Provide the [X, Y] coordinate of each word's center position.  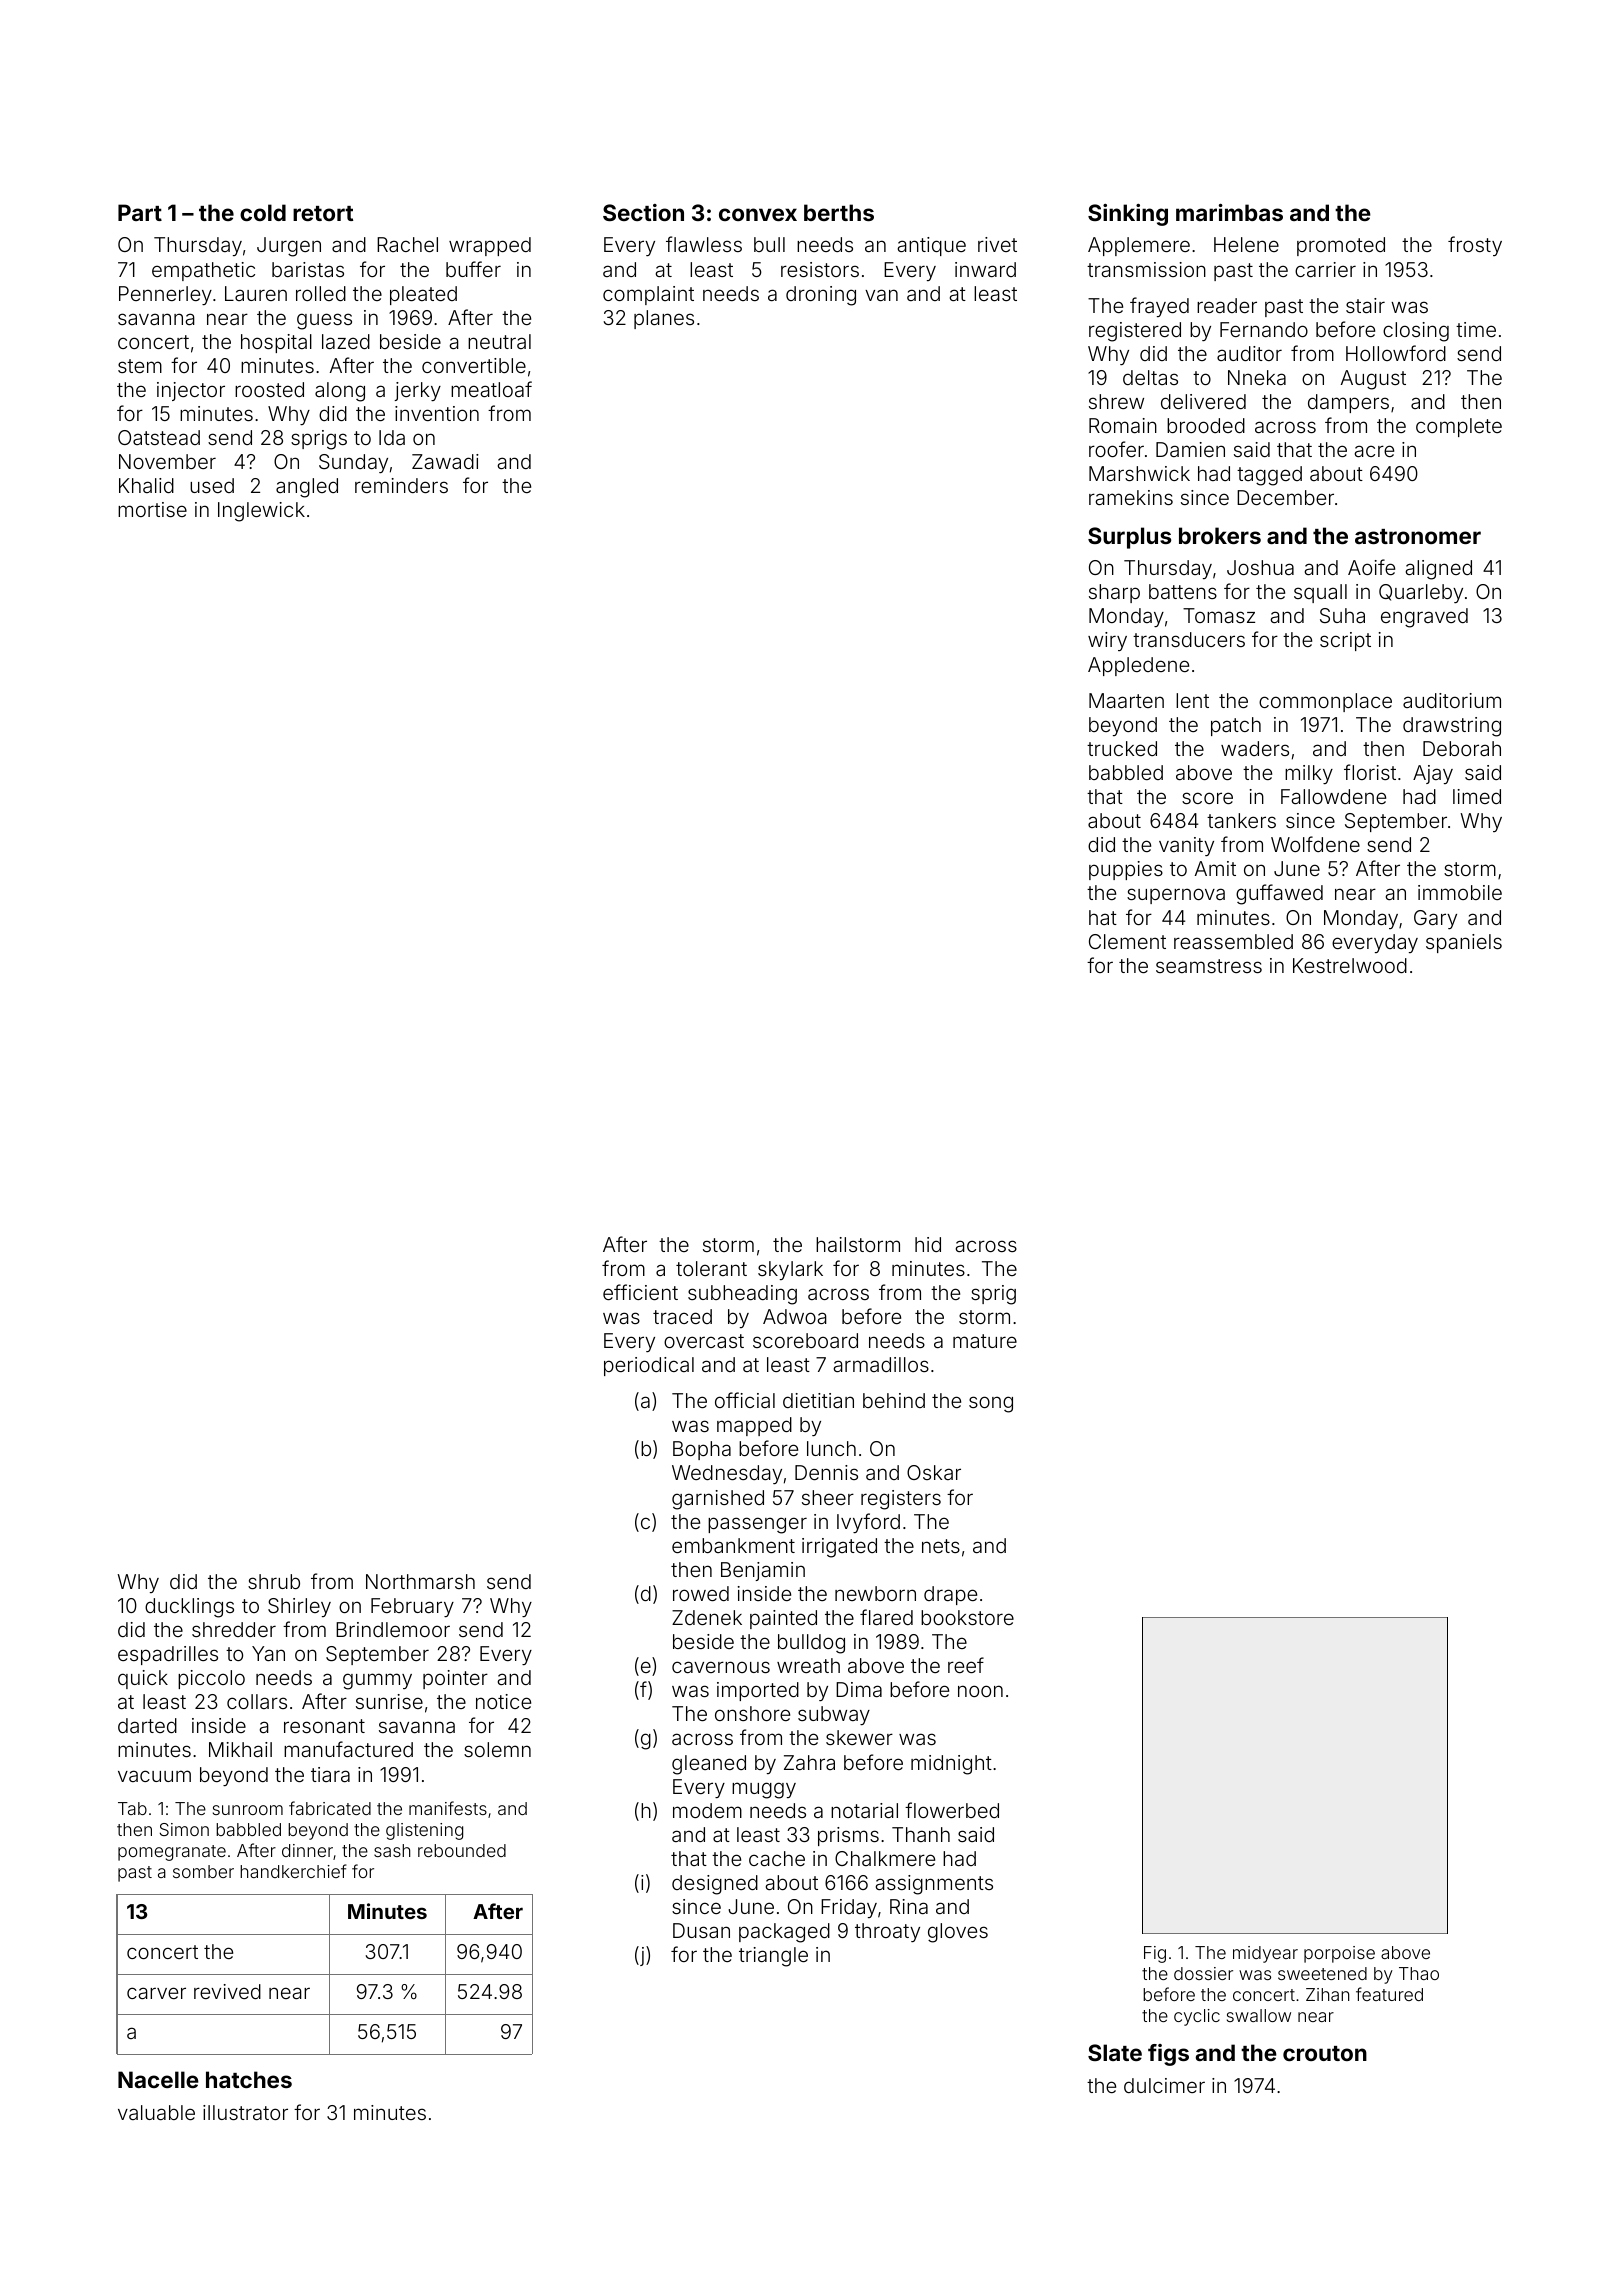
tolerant [711, 1268]
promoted [1341, 246]
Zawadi [445, 461]
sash [392, 1850]
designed [715, 1885]
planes [664, 319]
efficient [640, 1292]
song [991, 1404]
